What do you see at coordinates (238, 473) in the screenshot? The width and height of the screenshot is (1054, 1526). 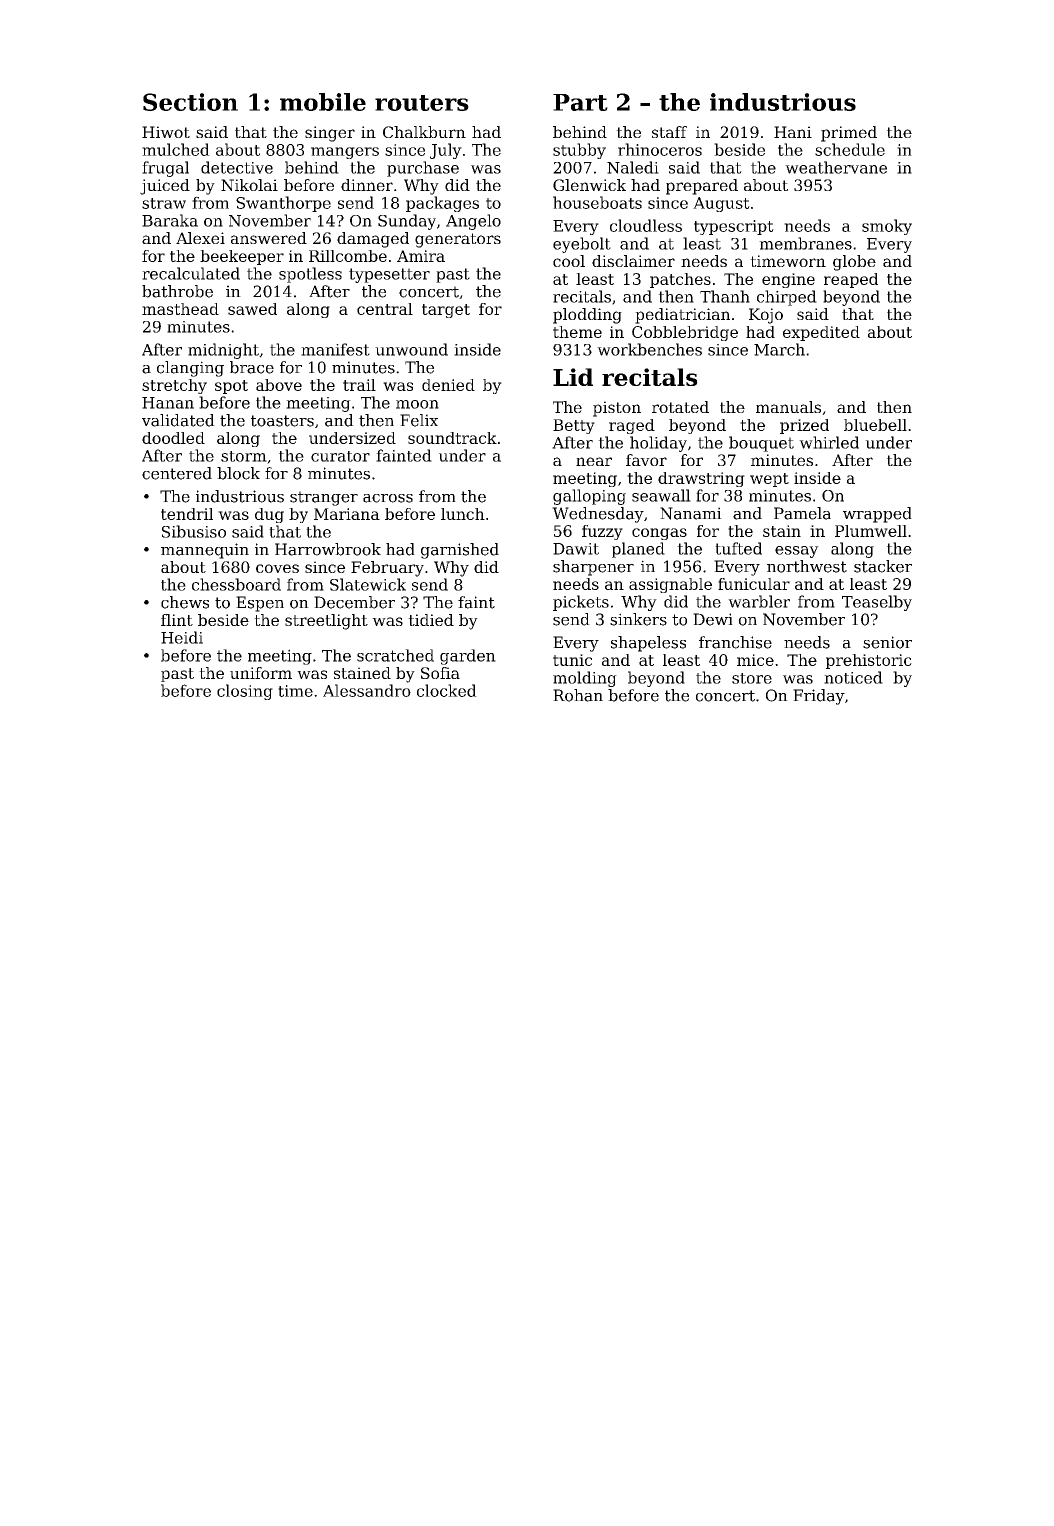 I see `block` at bounding box center [238, 473].
